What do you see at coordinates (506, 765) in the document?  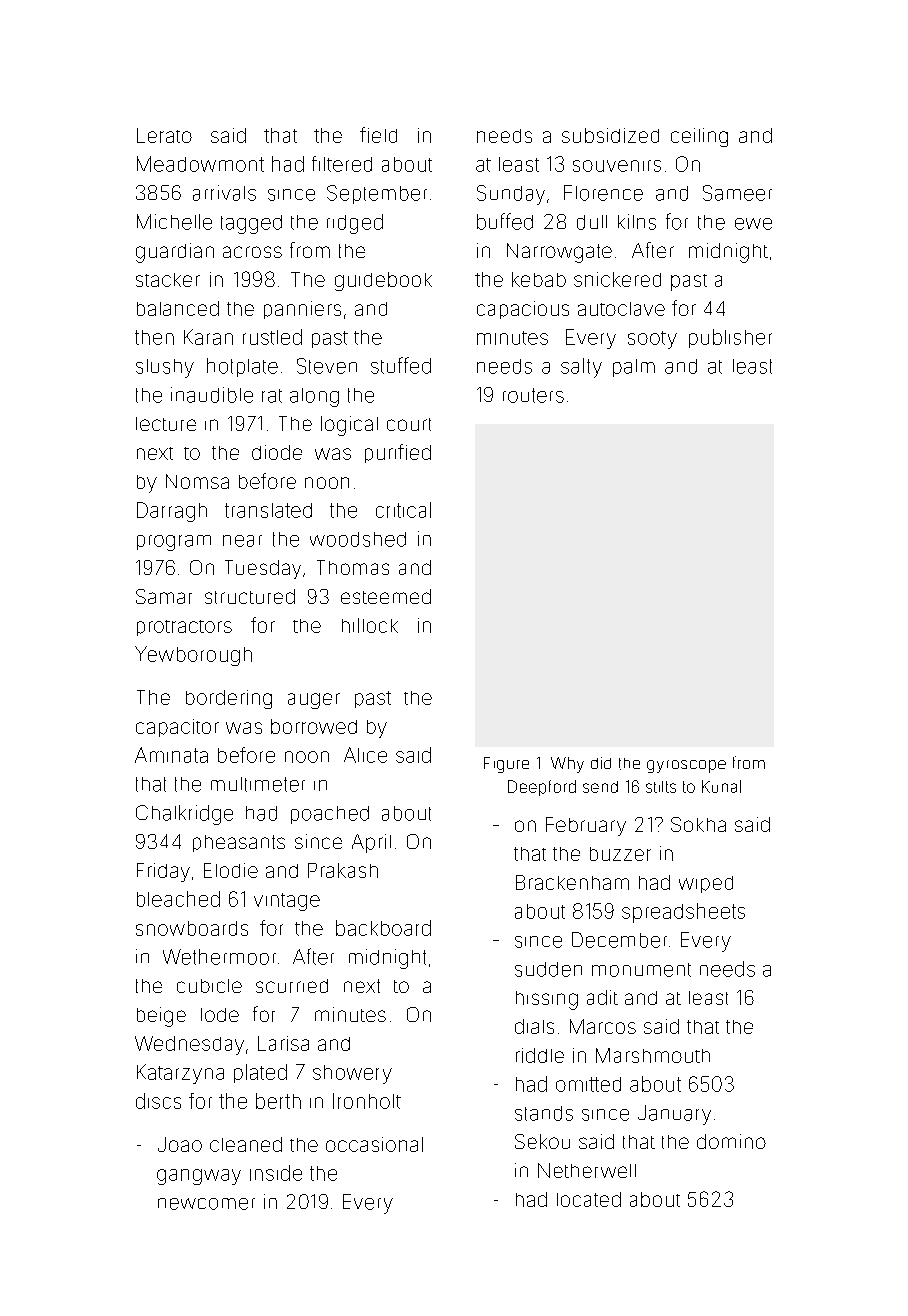 I see `Figure` at bounding box center [506, 765].
